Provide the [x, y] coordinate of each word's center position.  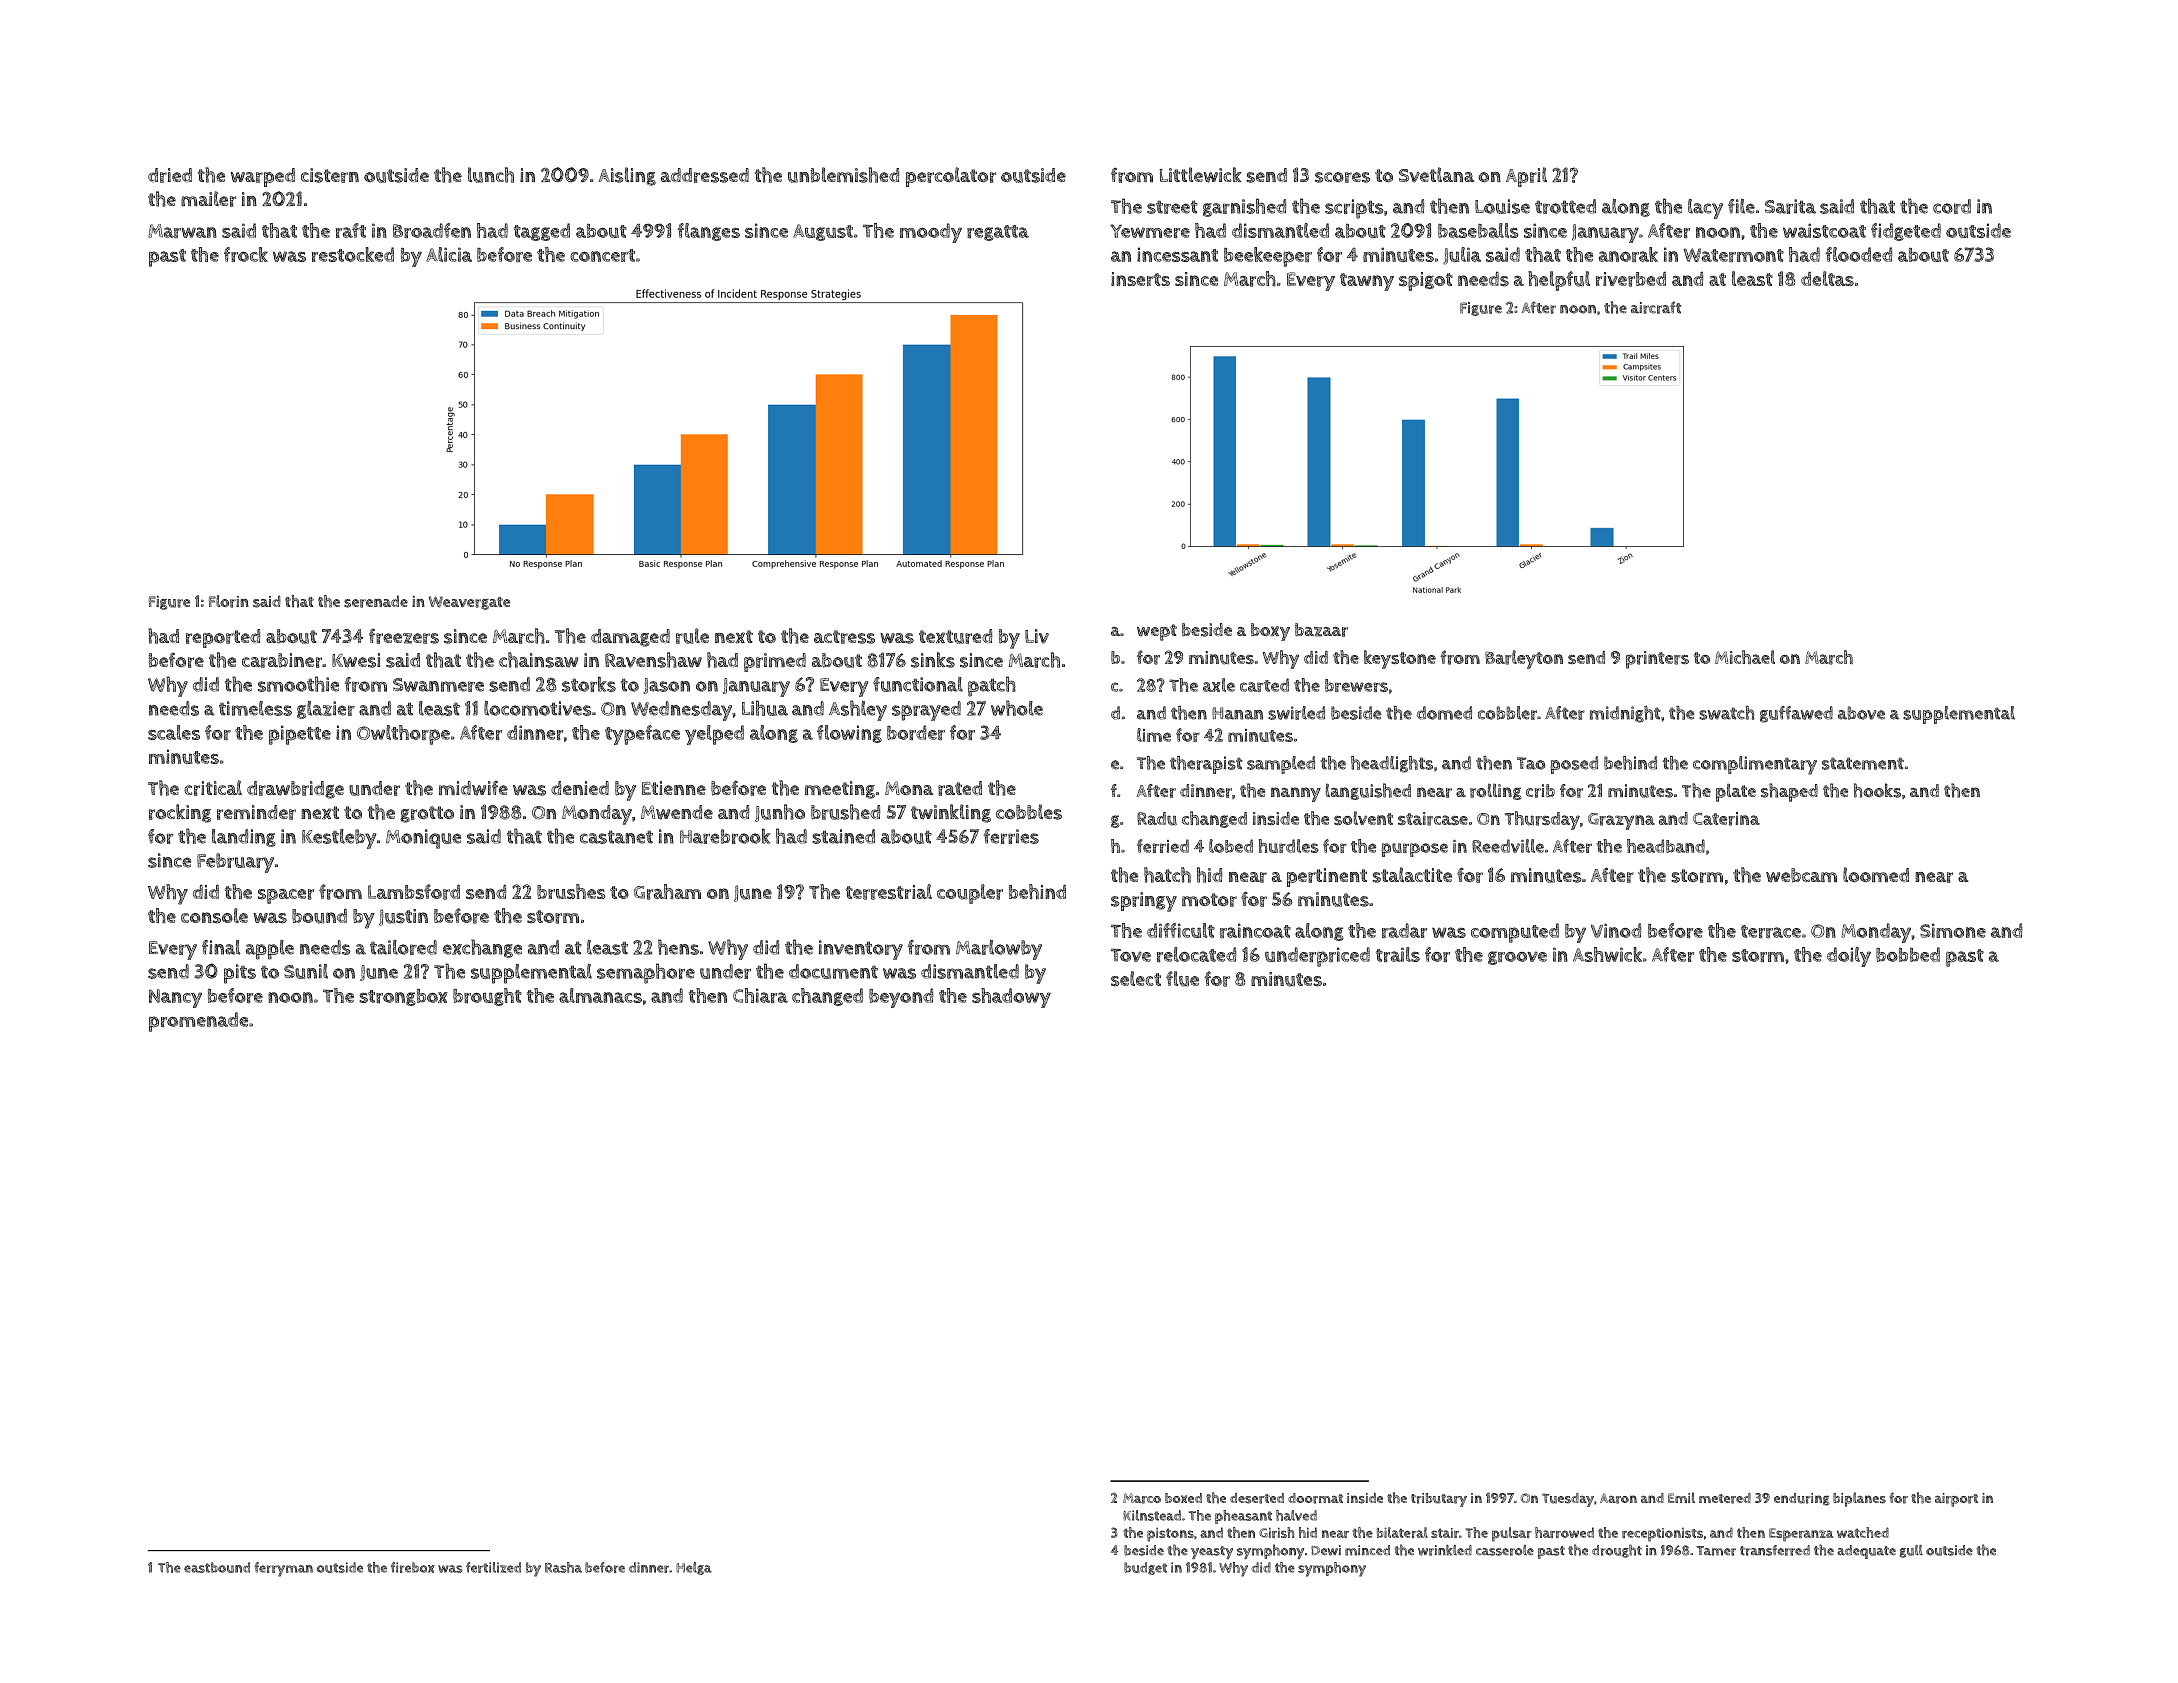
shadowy [1011, 998]
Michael [1745, 657]
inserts [1140, 279]
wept [1157, 632]
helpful [1559, 281]
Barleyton [1524, 659]
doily [1849, 957]
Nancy [175, 998]
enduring [1802, 1499]
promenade [198, 1022]
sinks [933, 660]
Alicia [449, 254]
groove [1517, 958]
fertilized [493, 1567]
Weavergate [469, 603]
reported [223, 638]
